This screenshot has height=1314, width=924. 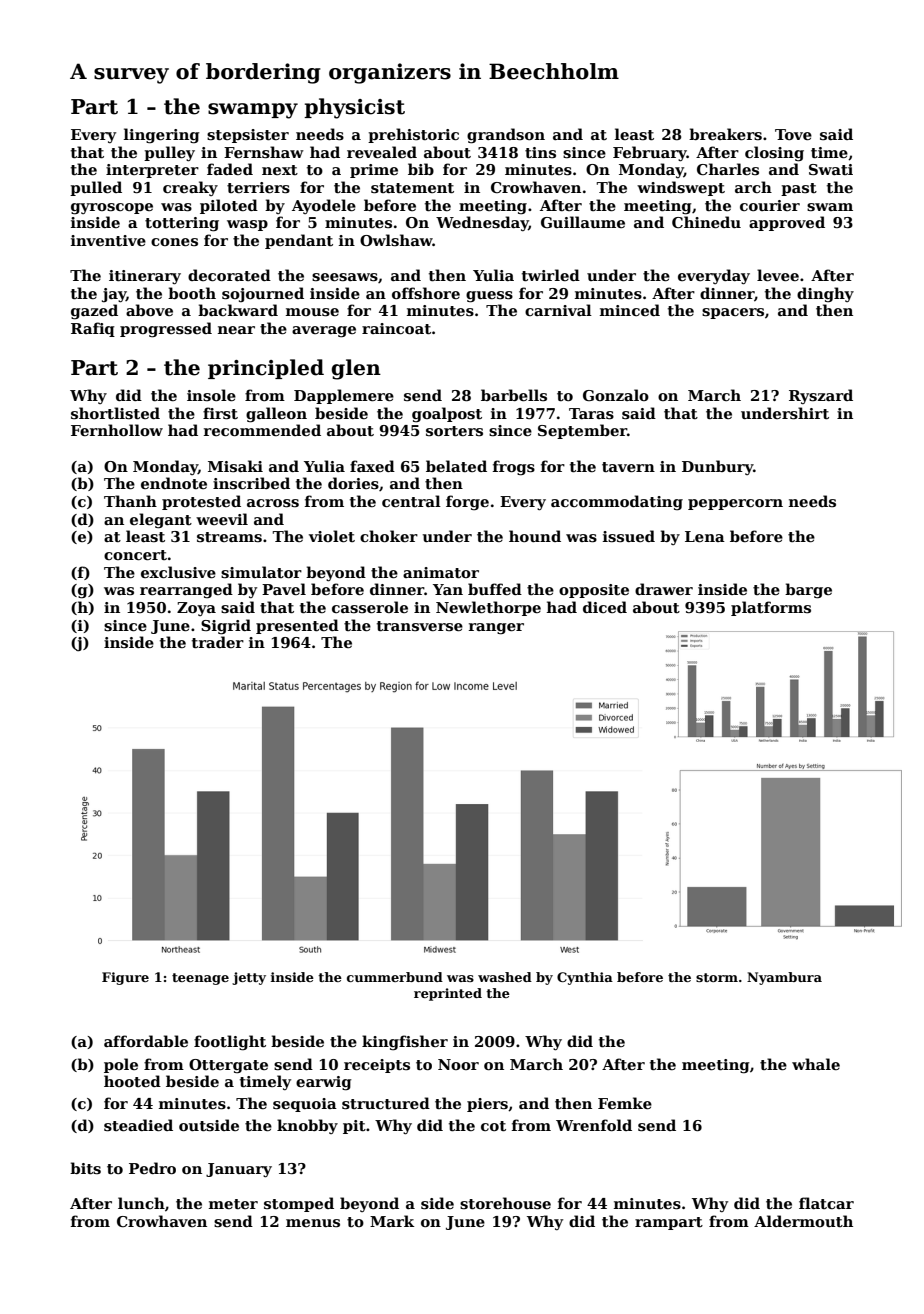 What do you see at coordinates (305, 1105) in the screenshot?
I see `sequoia` at bounding box center [305, 1105].
